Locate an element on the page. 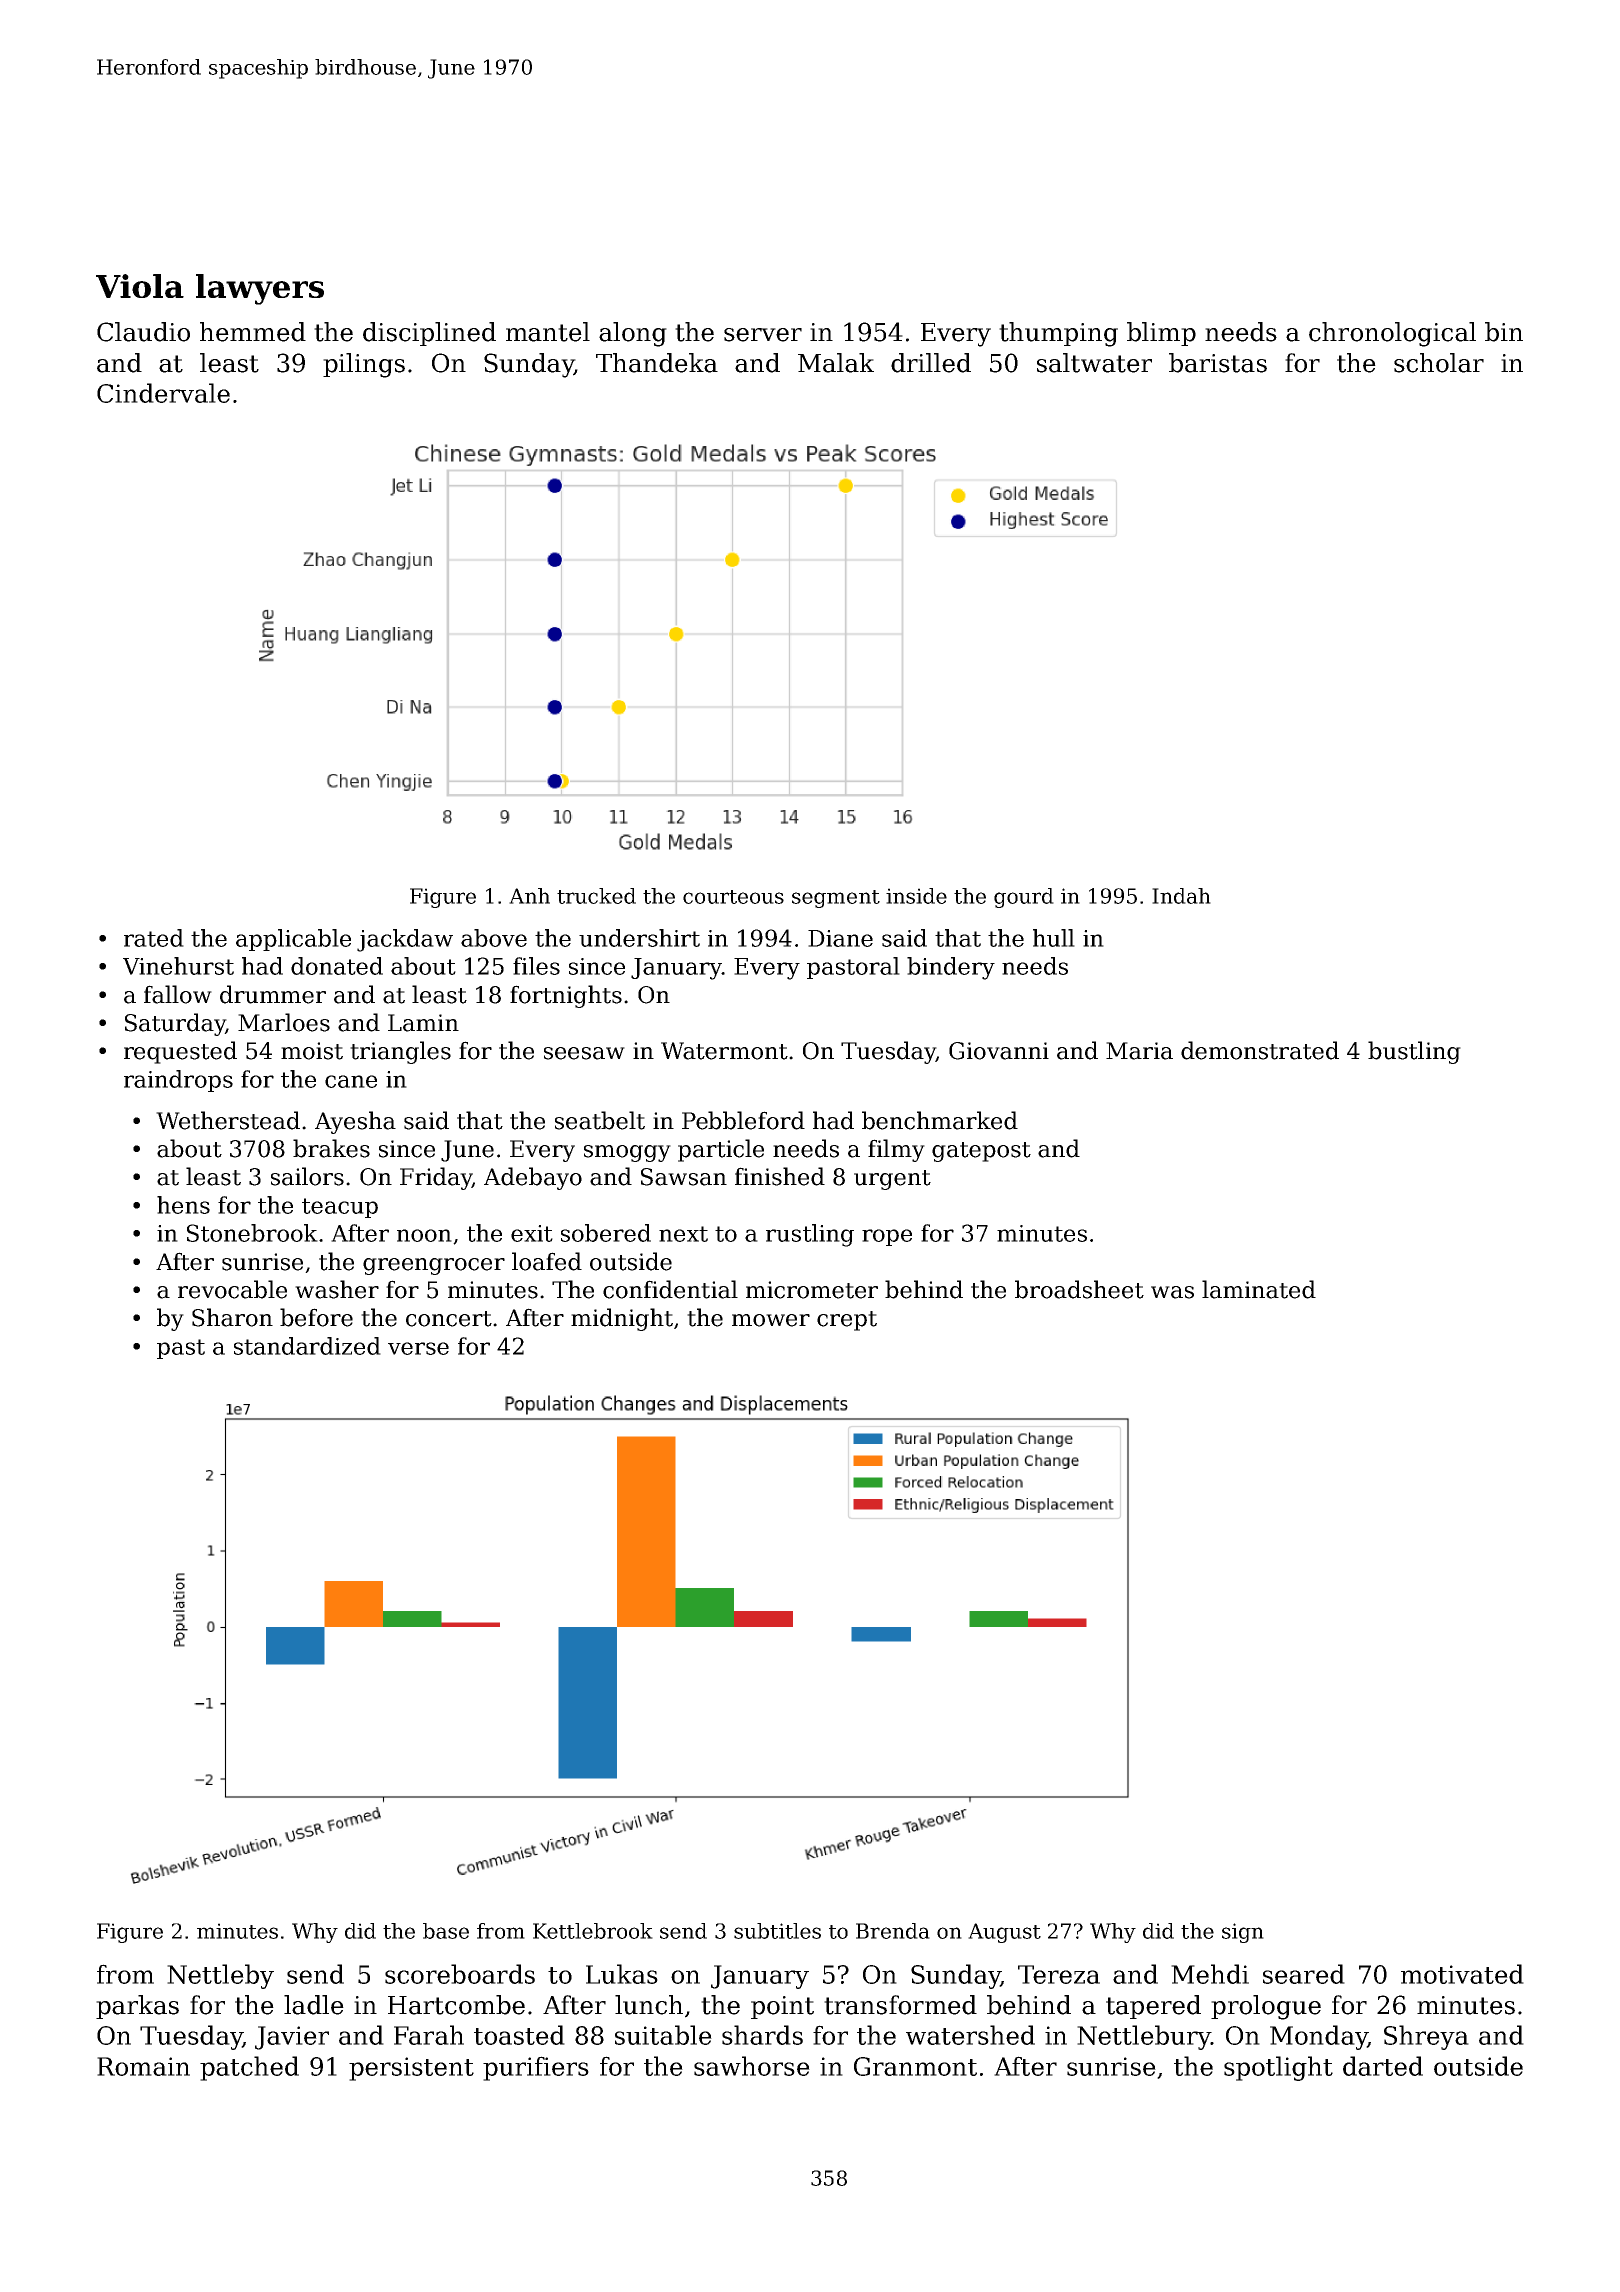  washer is located at coordinates (337, 1289).
